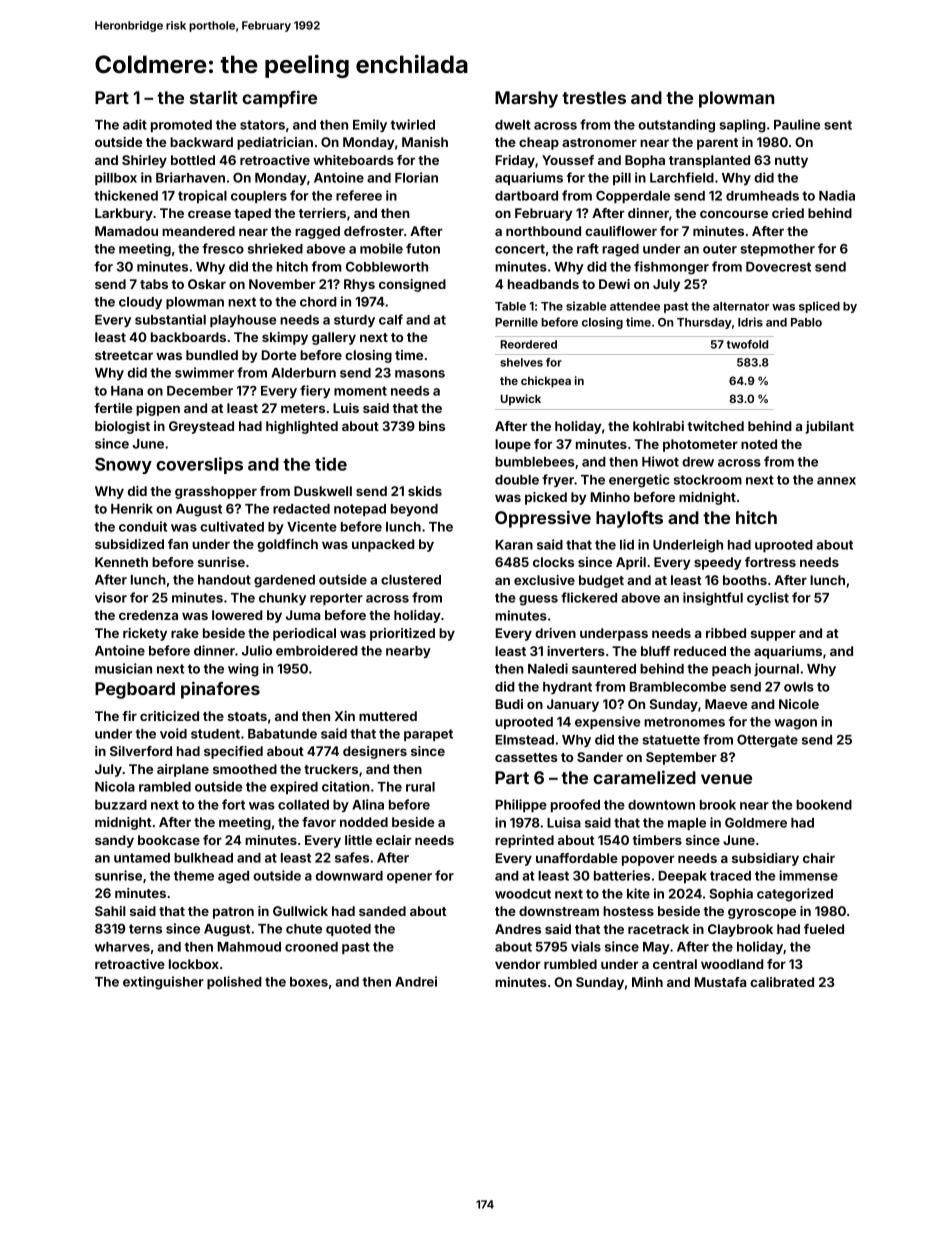 The height and width of the screenshot is (1233, 952). I want to click on little, so click(358, 840).
